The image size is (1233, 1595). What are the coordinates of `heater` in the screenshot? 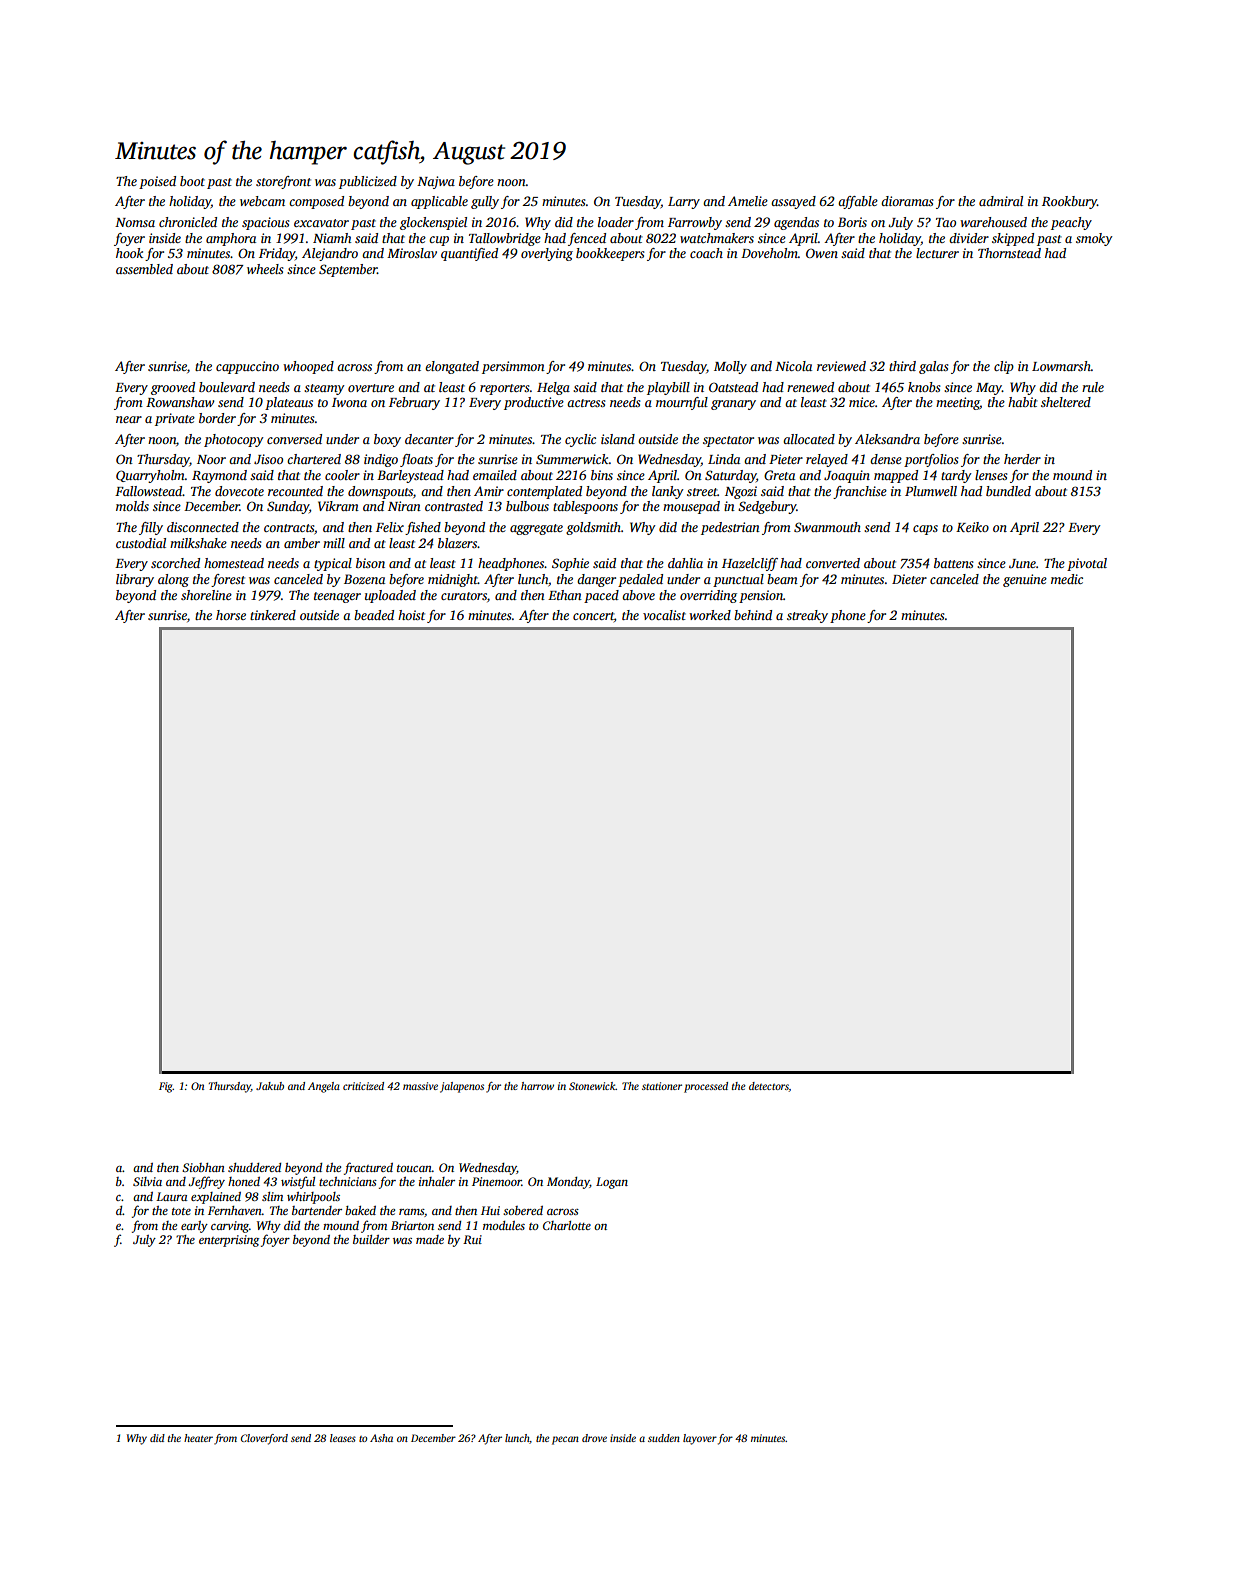 It's located at (198, 1438).
